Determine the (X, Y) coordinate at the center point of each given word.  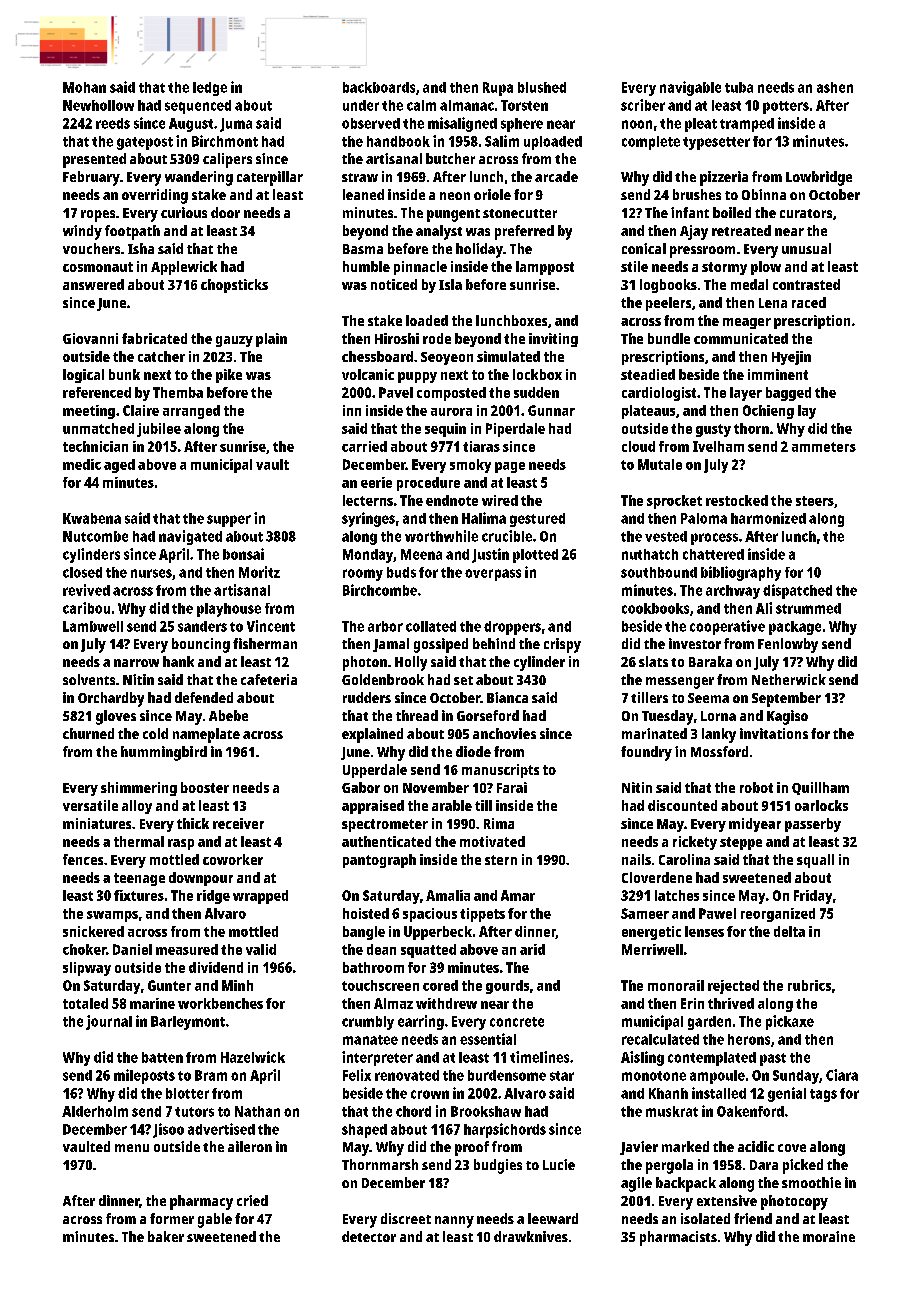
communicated (741, 338)
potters (786, 107)
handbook (398, 141)
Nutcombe (95, 536)
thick (193, 823)
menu (132, 1148)
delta (789, 931)
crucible (507, 536)
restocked (737, 500)
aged (119, 466)
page (510, 467)
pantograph (379, 861)
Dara (764, 1165)
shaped (364, 1131)
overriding (155, 196)
